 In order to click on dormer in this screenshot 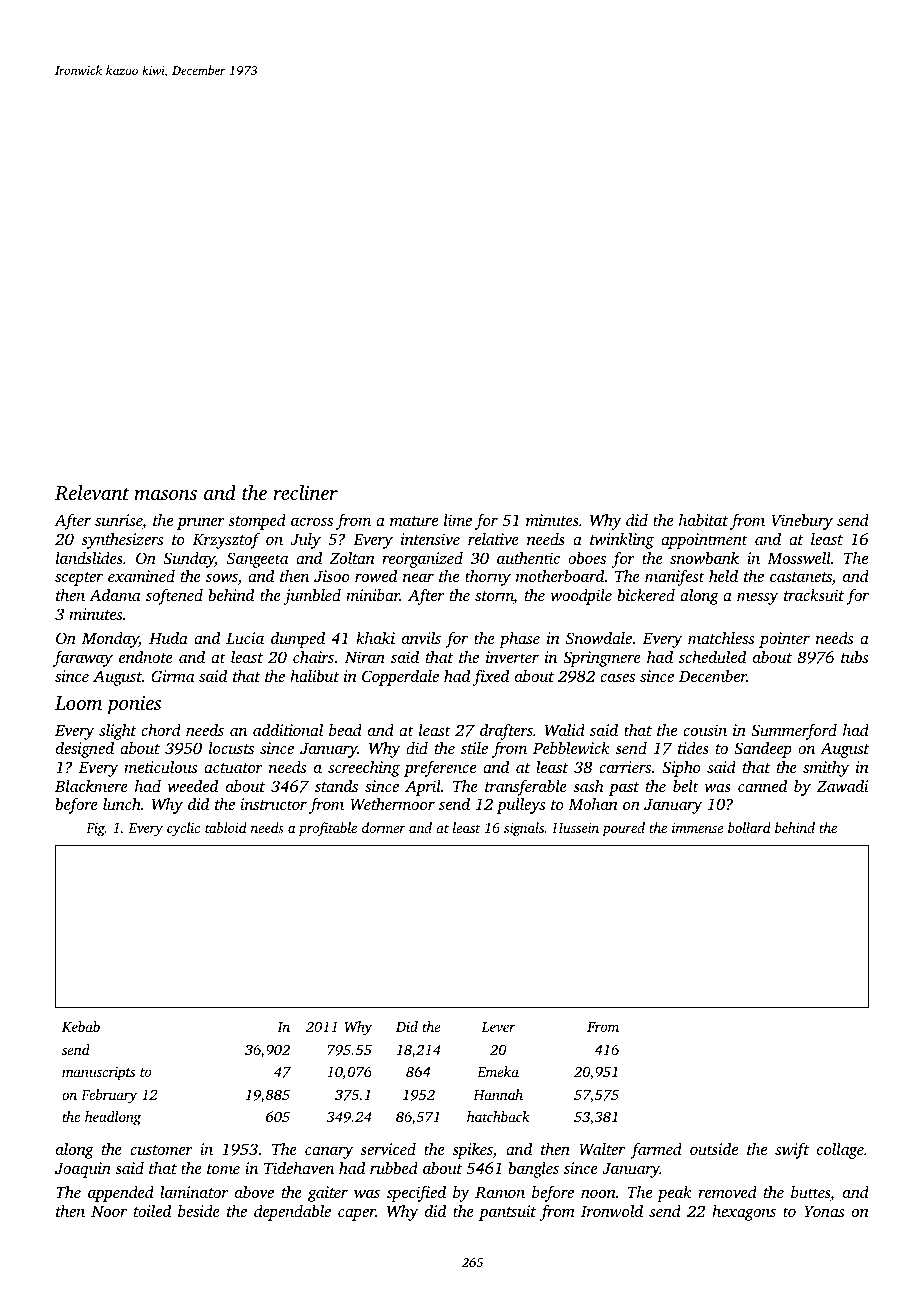, I will do `click(384, 827)`.
